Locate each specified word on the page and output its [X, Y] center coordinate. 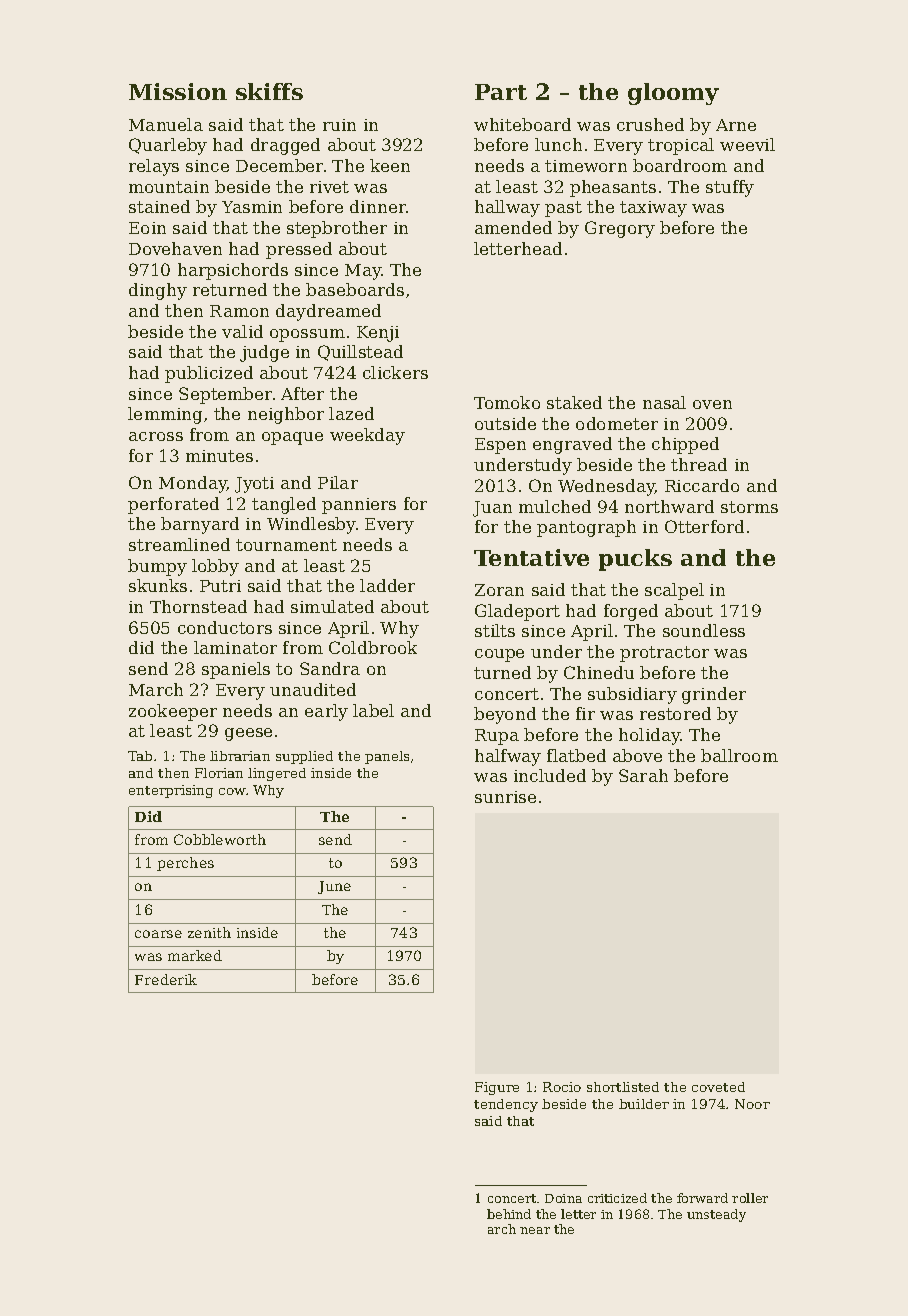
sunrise [505, 797]
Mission [178, 91]
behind [509, 1214]
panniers [359, 506]
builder [644, 1104]
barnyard [200, 525]
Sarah [643, 775]
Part [501, 92]
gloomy [673, 94]
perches [185, 864]
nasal [664, 402]
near [535, 1230]
